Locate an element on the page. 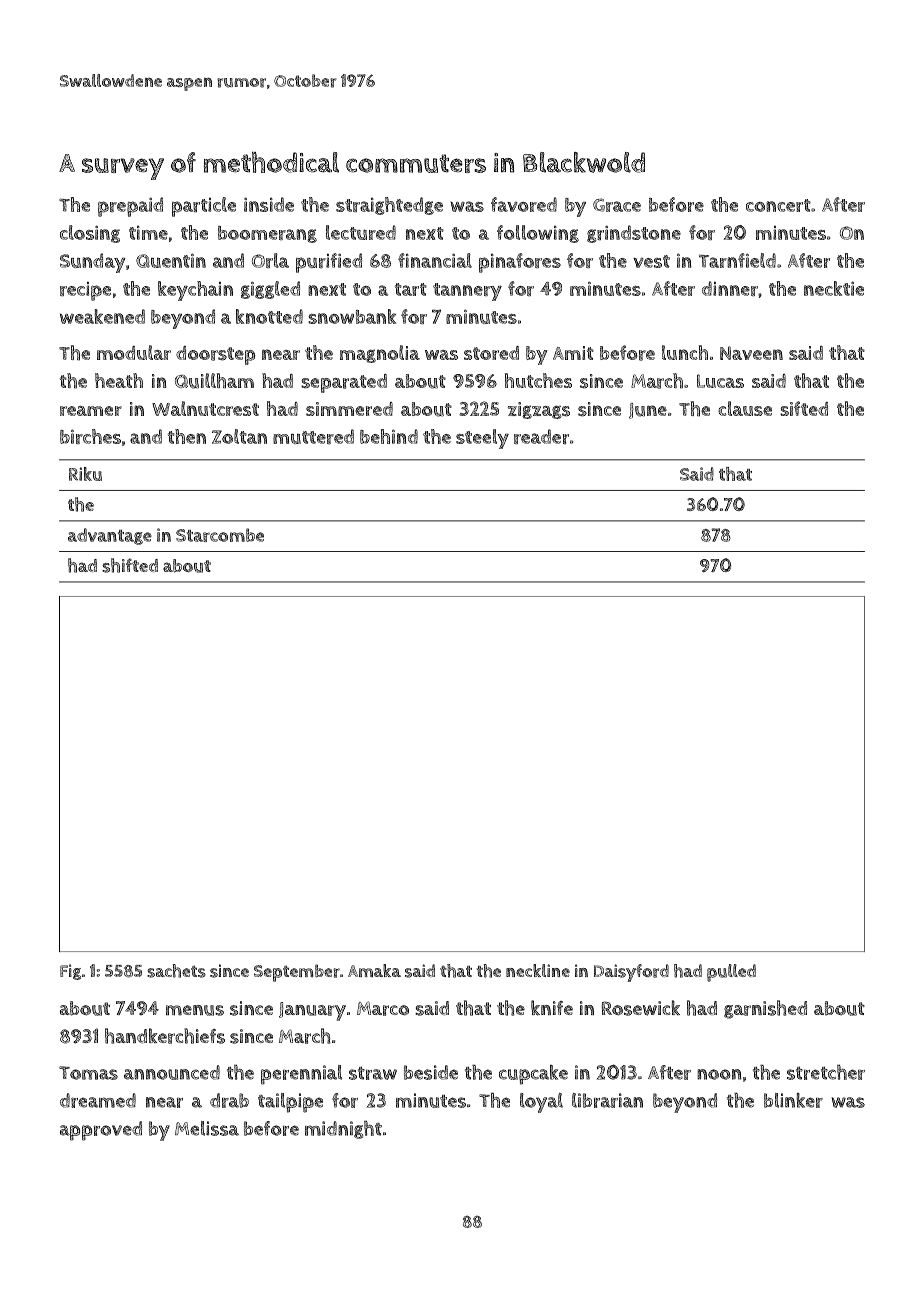 This document has width=924, height=1311. dreamed is located at coordinates (98, 1100).
